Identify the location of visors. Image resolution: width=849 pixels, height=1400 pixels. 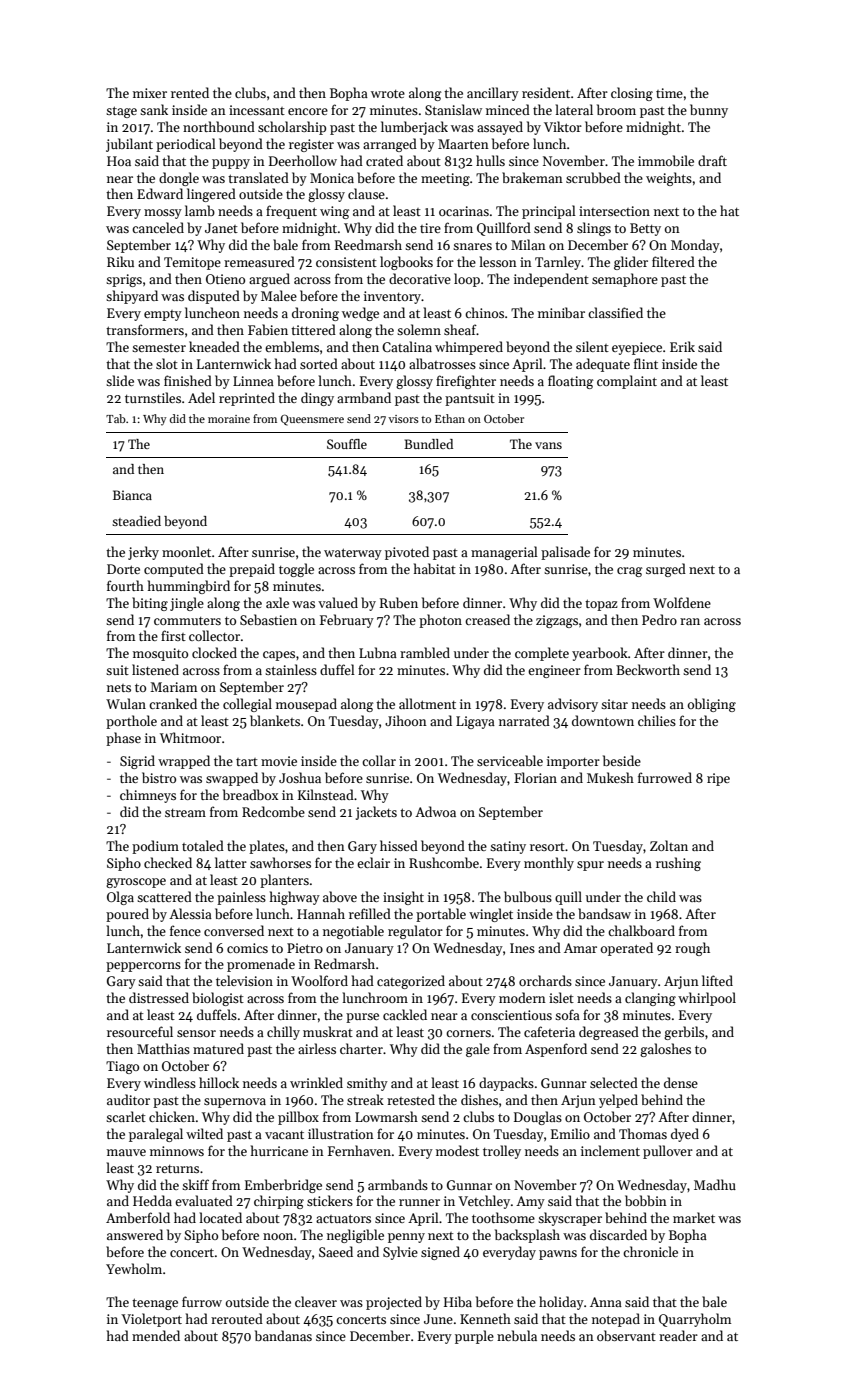
(403, 419).
